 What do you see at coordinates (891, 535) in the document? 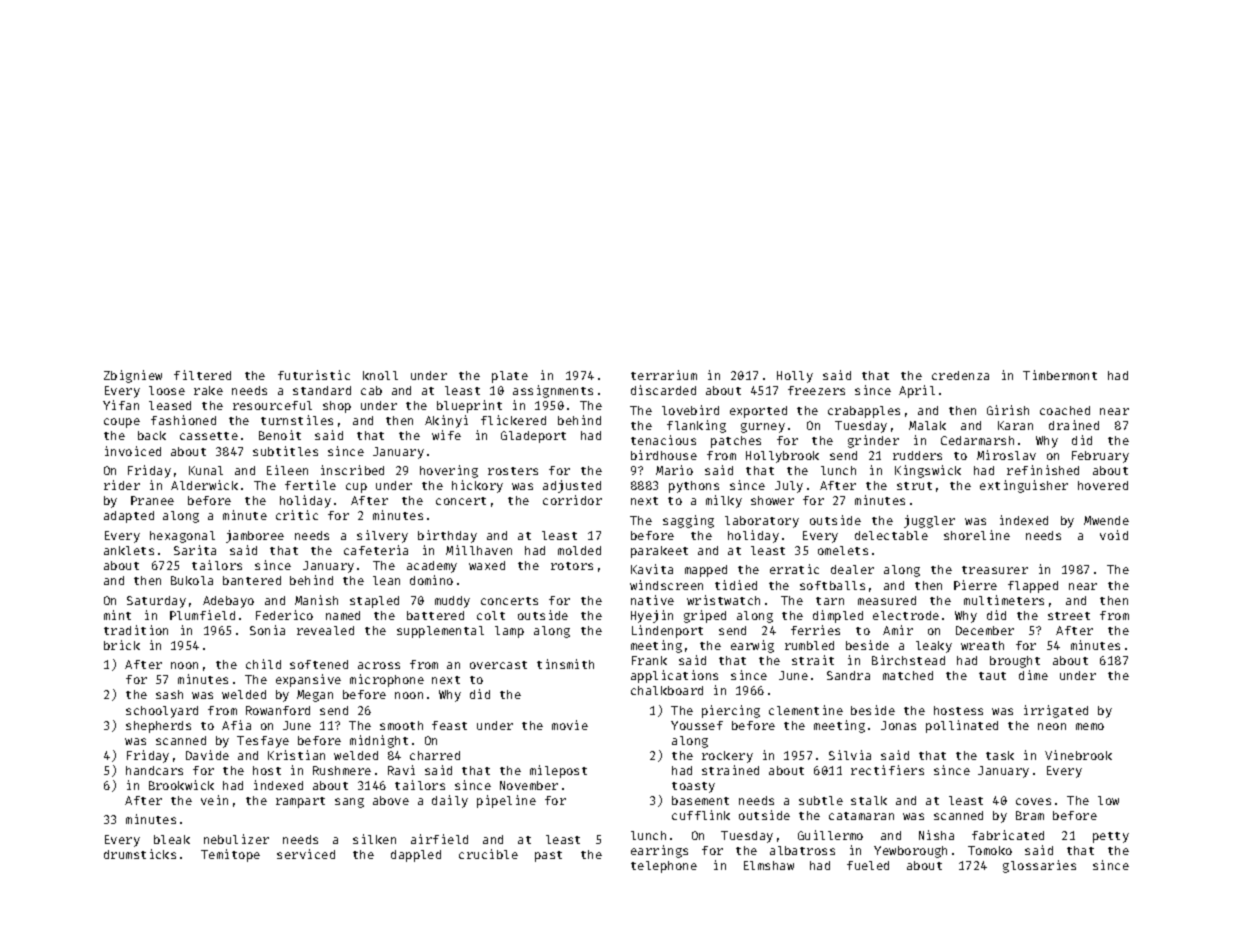
I see `delectable` at bounding box center [891, 535].
